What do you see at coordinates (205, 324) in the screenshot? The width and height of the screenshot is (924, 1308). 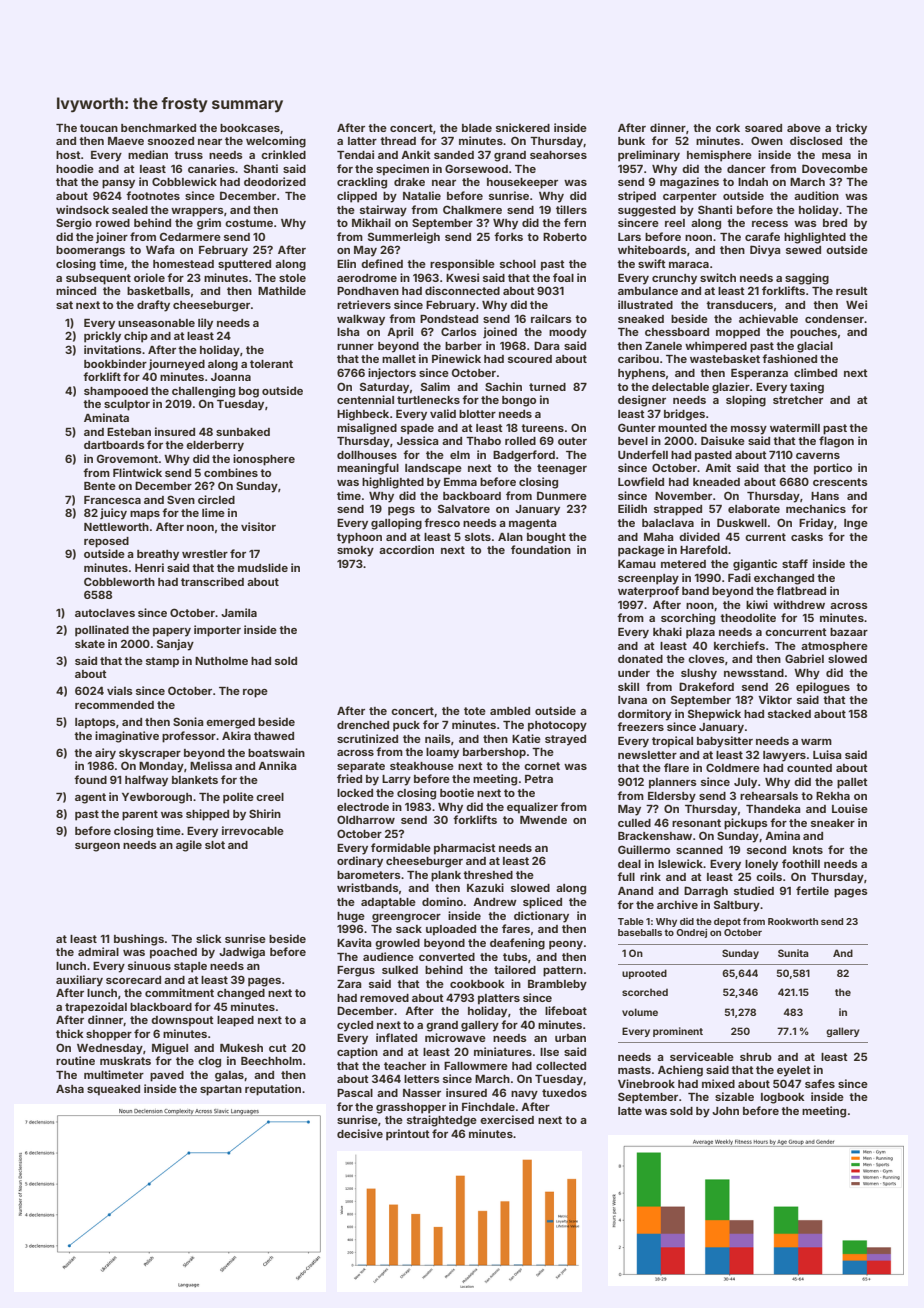 I see `lily` at bounding box center [205, 324].
